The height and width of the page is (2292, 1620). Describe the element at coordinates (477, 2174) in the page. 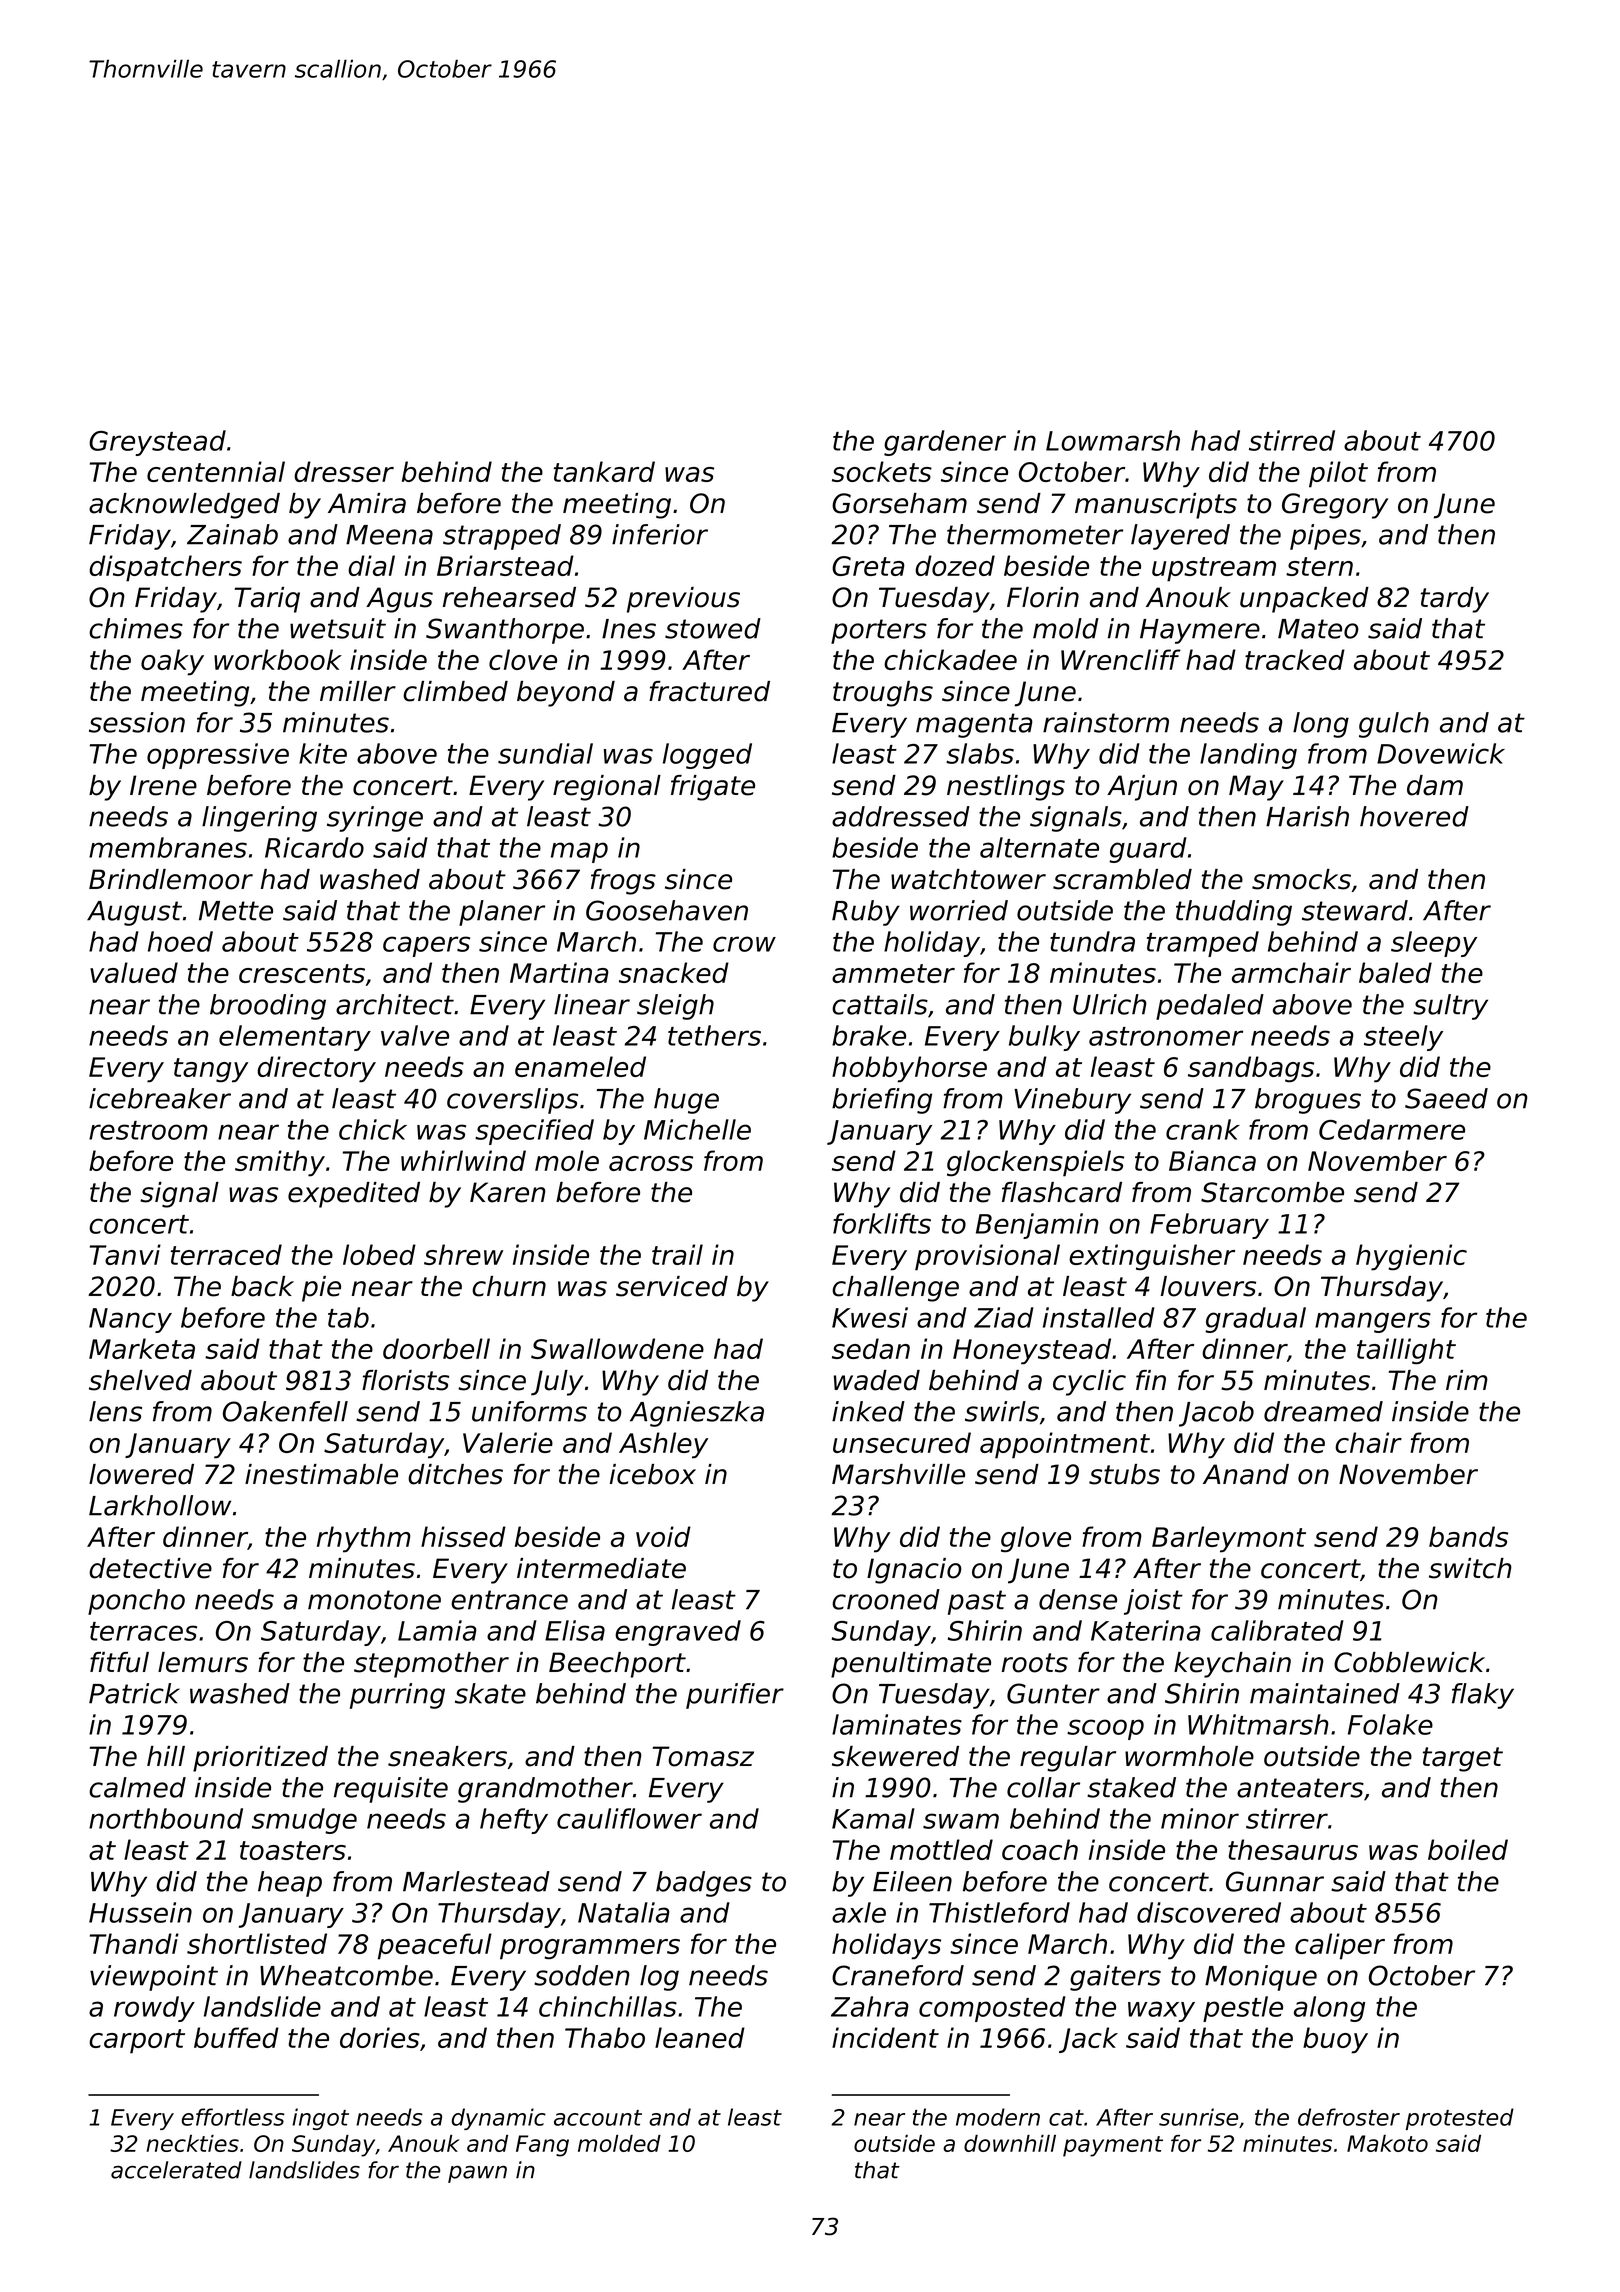

I see `pawn` at that location.
